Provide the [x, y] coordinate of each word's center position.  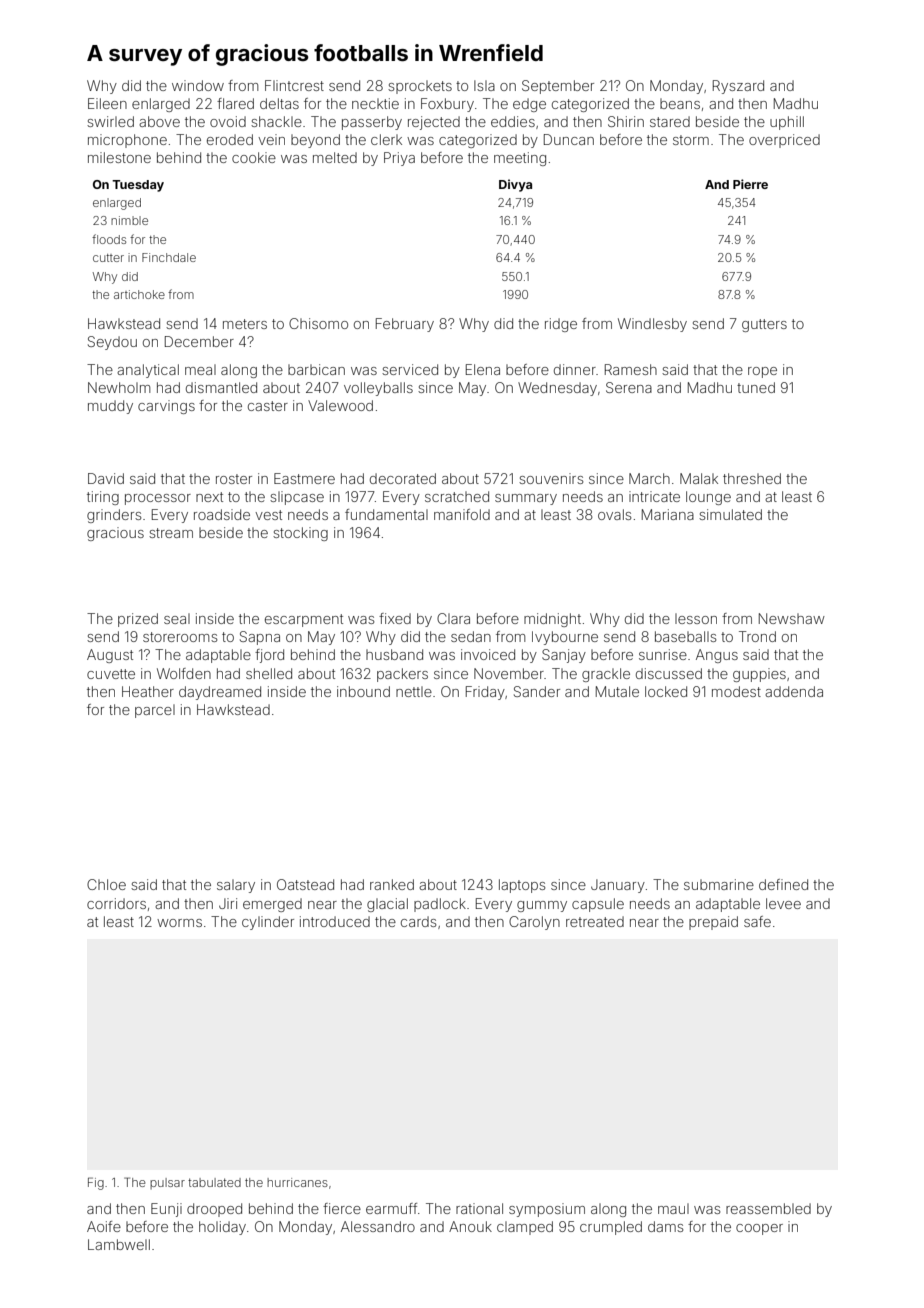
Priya [399, 159]
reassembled [768, 1208]
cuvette [111, 674]
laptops [522, 886]
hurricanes [297, 1182]
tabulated [214, 1182]
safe [757, 921]
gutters [764, 325]
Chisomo [318, 323]
